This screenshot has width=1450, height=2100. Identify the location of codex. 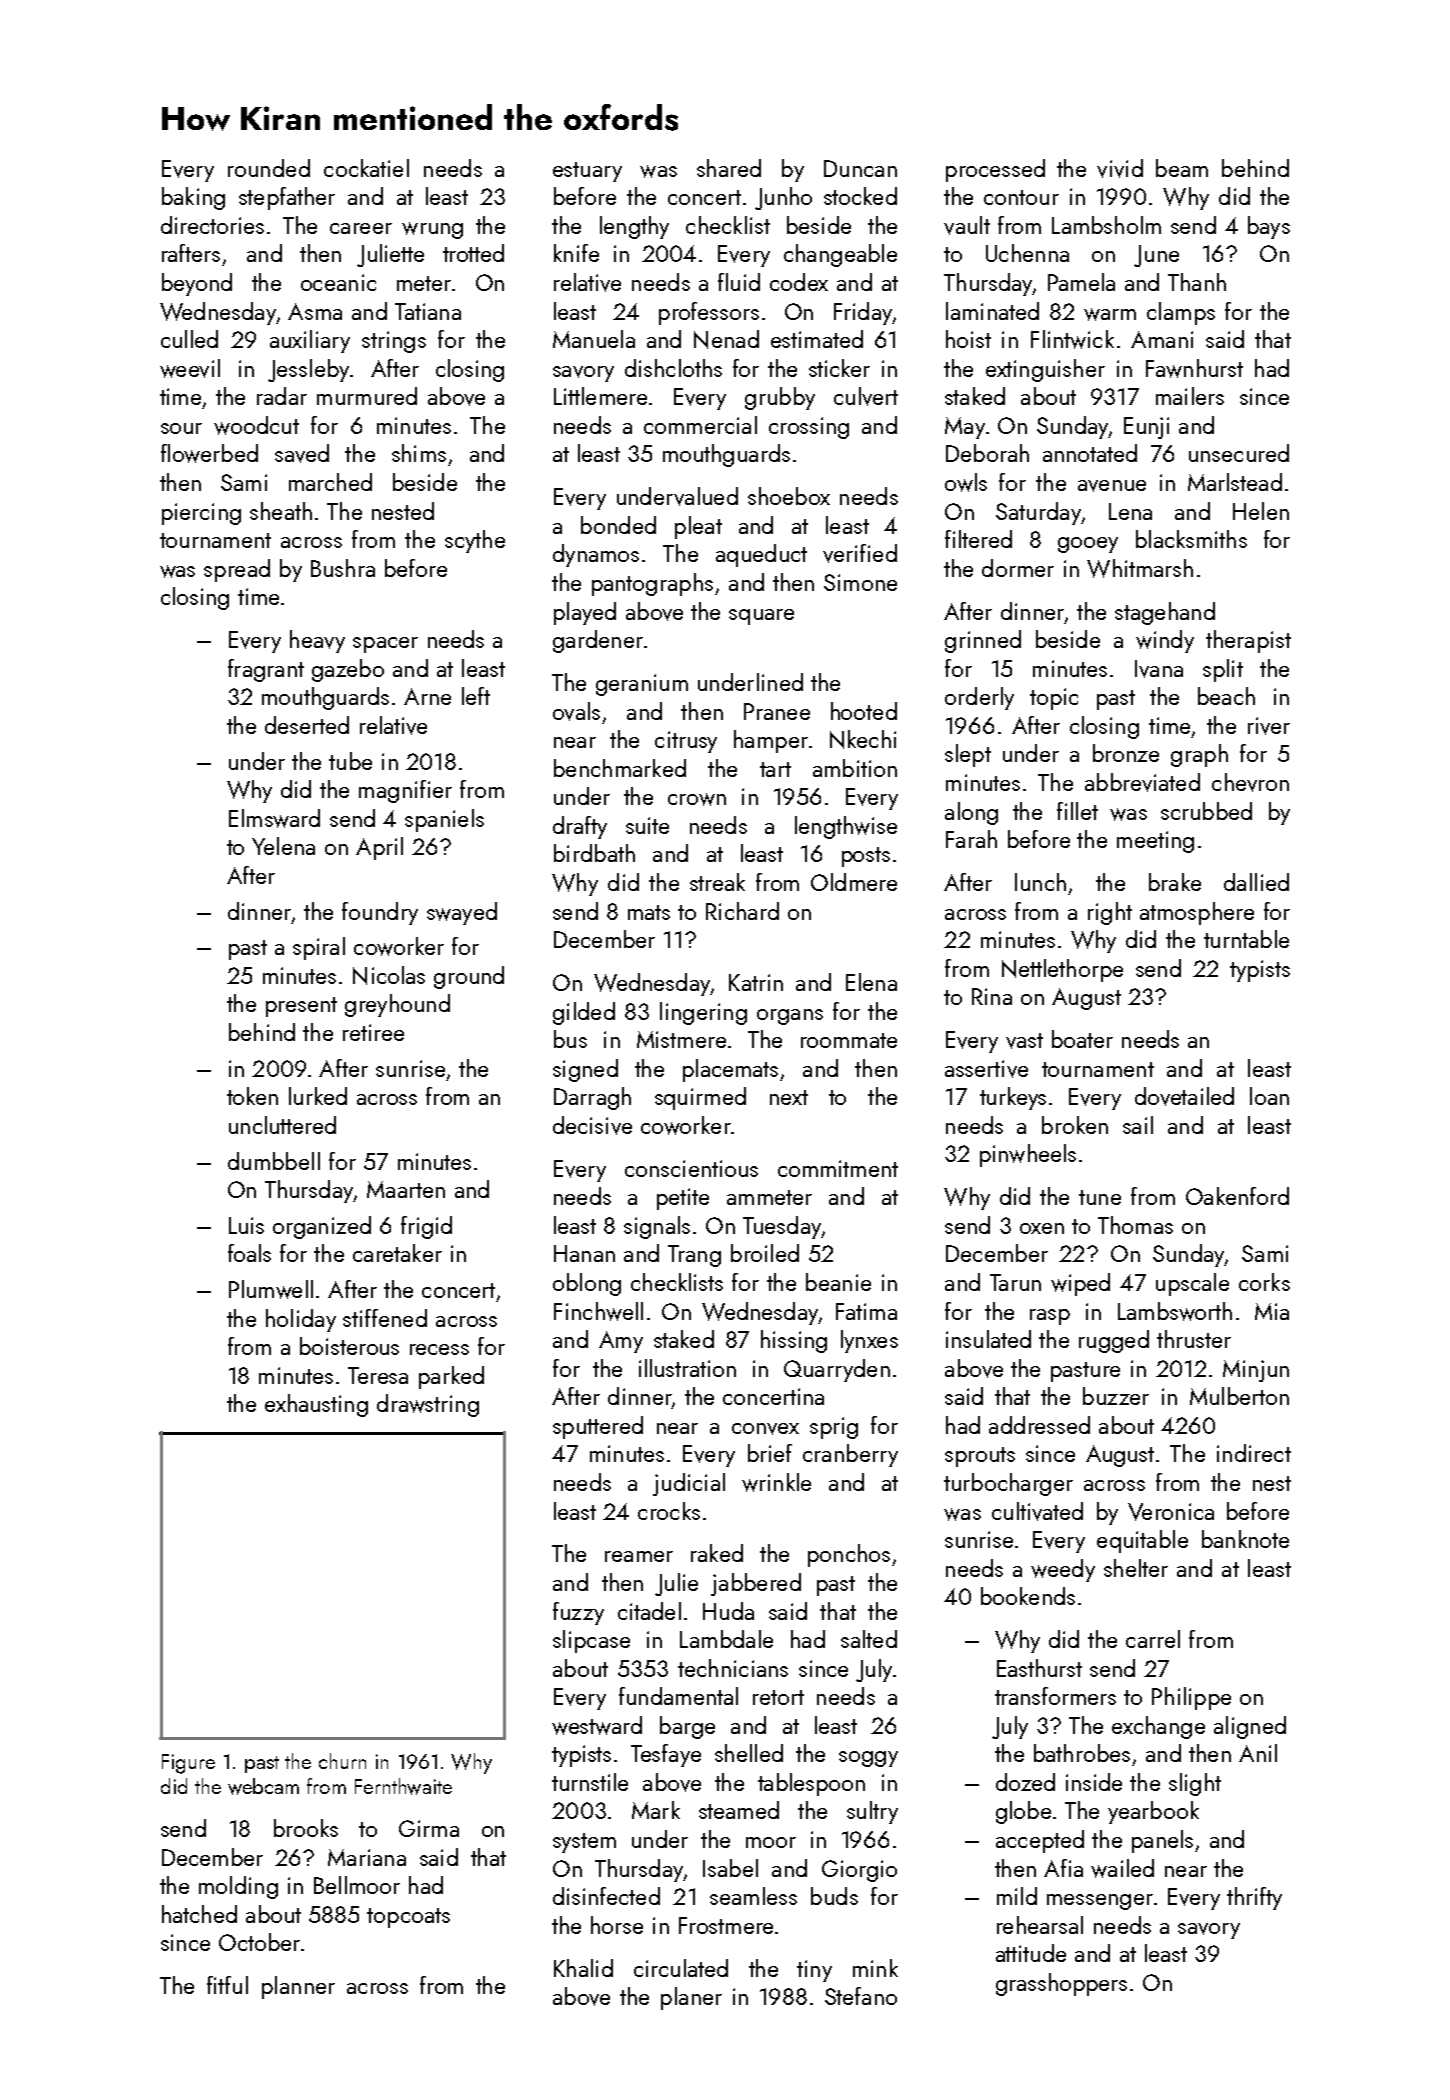
(799, 282).
